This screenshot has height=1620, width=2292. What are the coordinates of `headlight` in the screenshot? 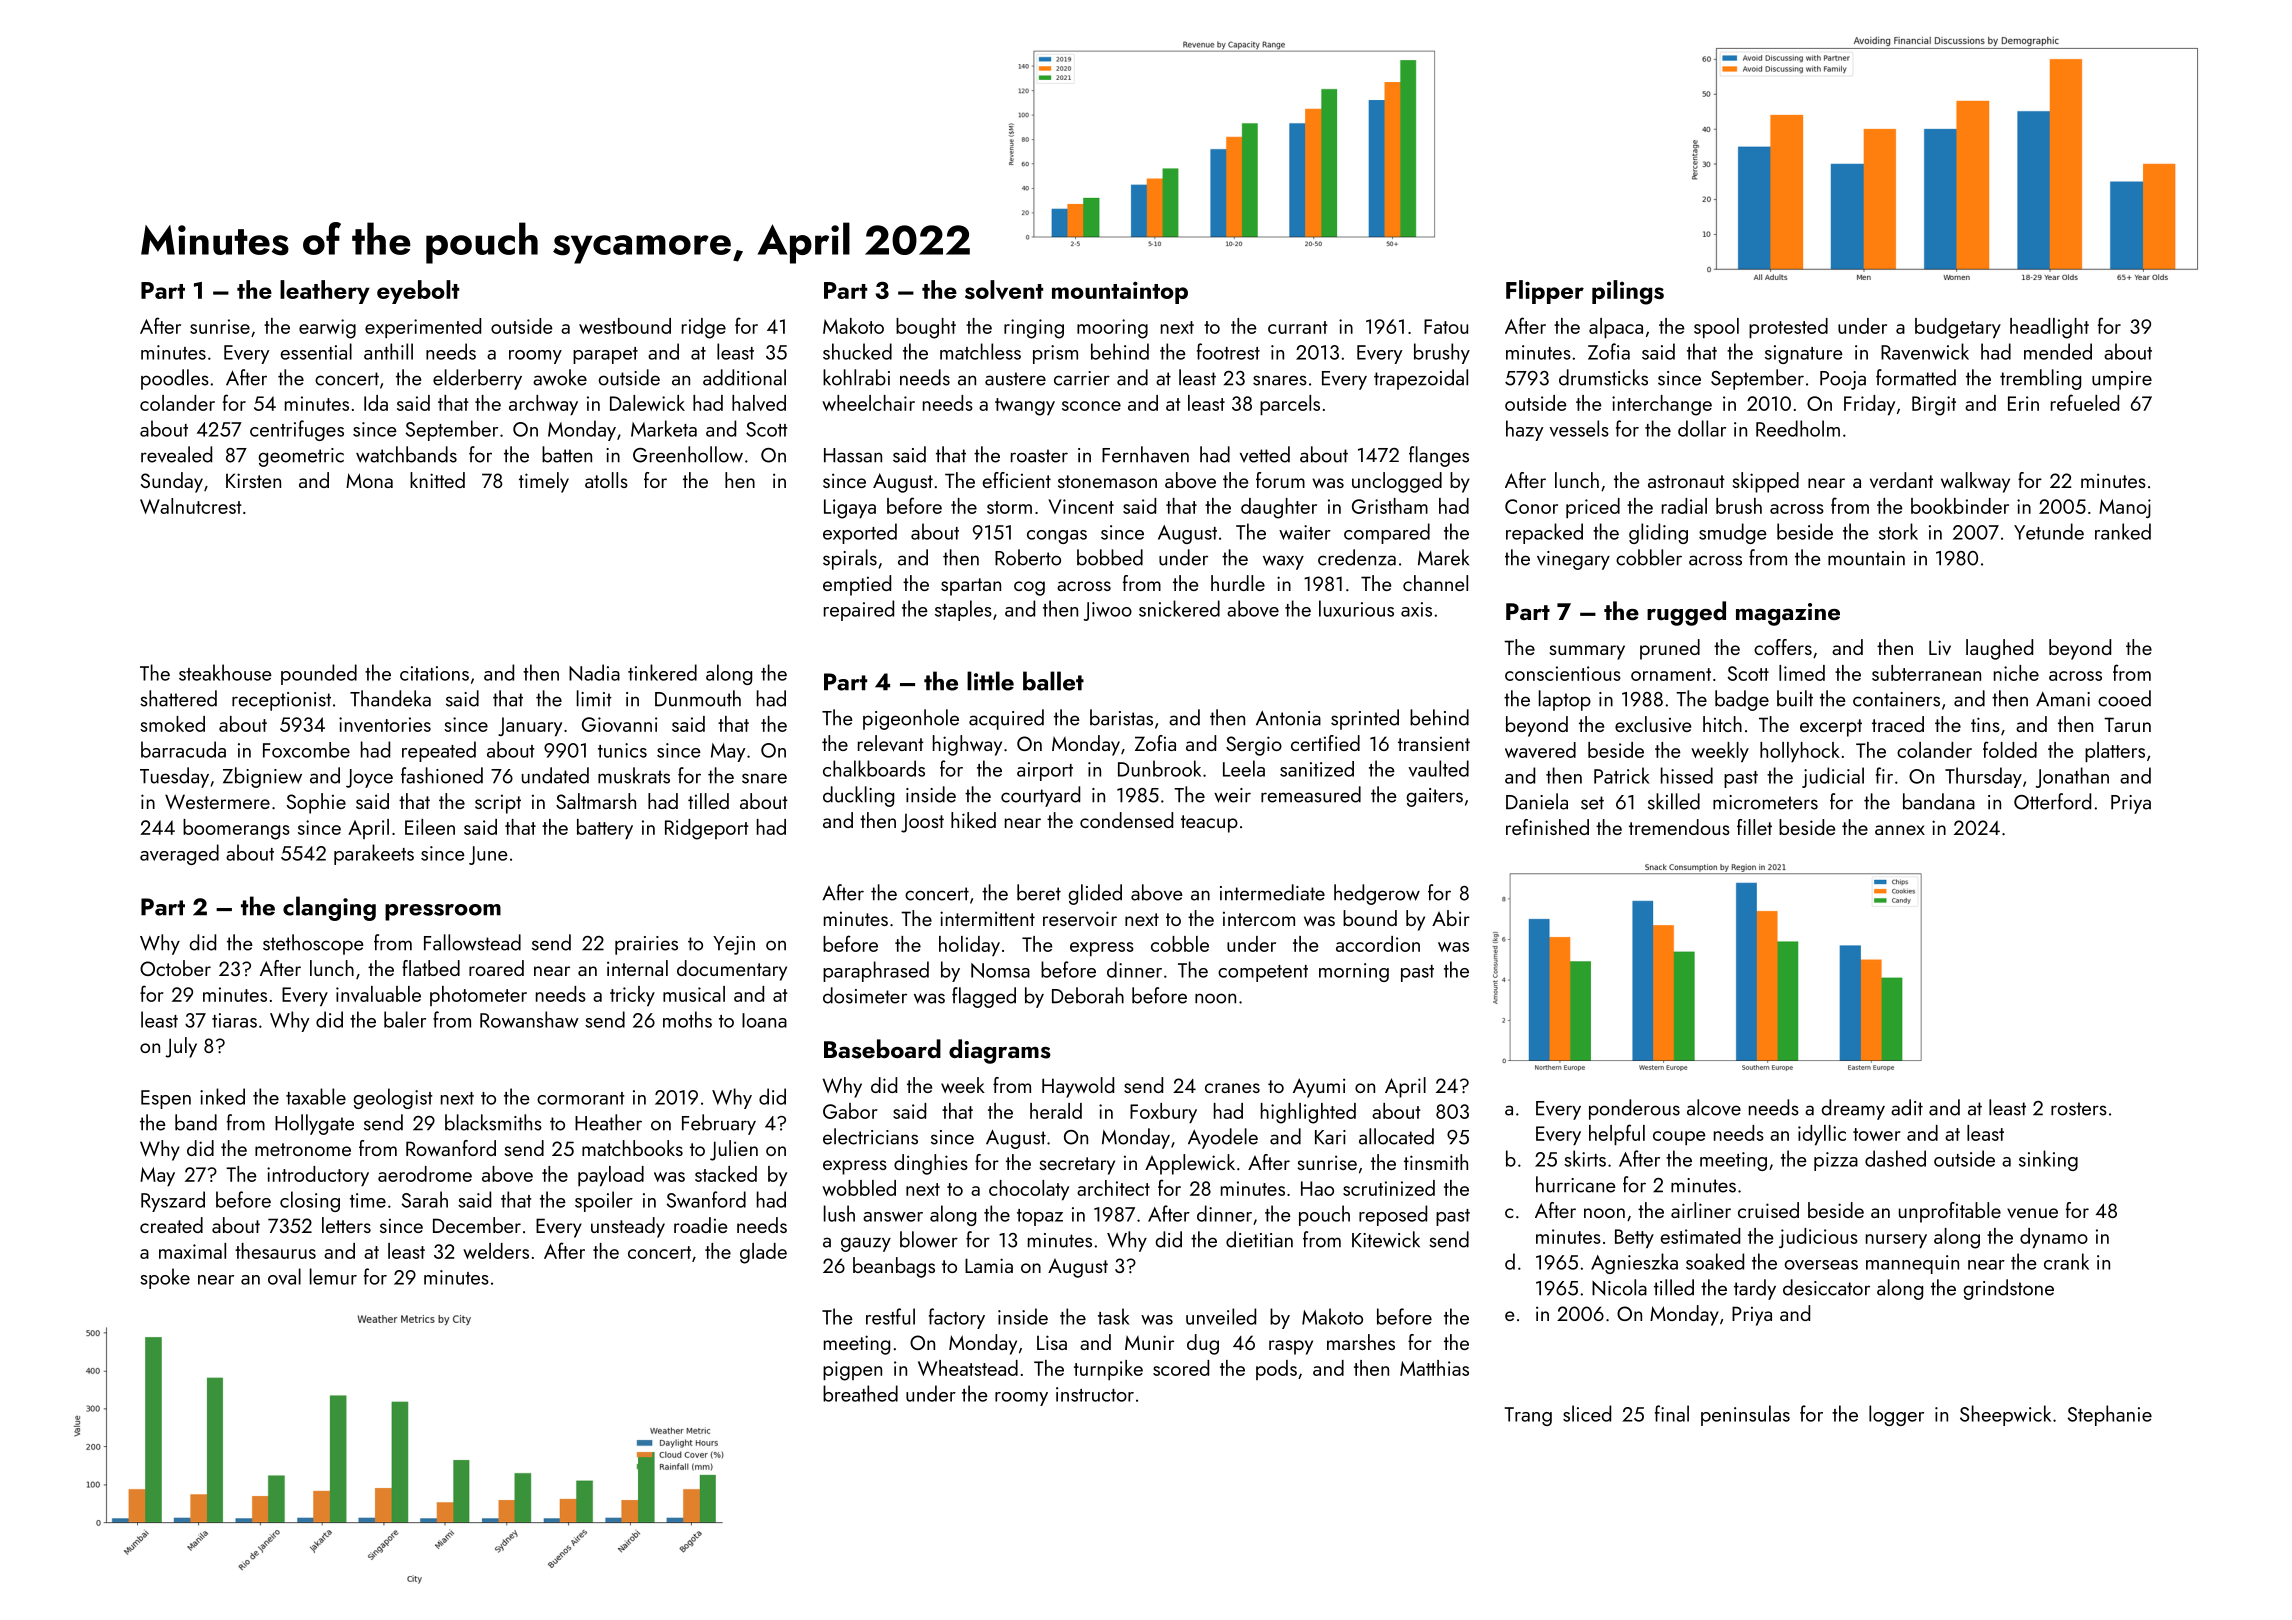 It's located at (2049, 328).
